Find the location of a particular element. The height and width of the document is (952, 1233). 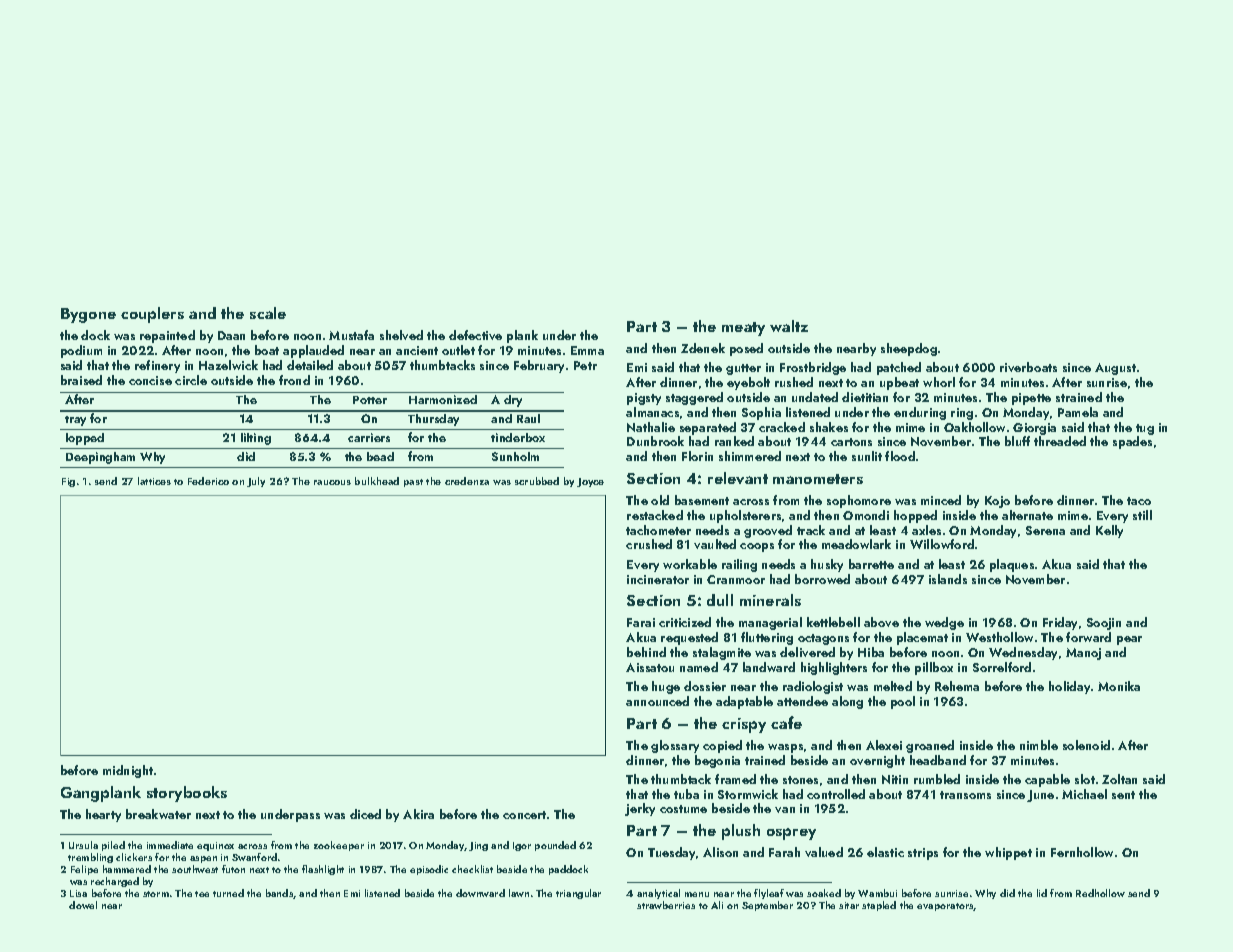

raucous is located at coordinates (332, 482).
